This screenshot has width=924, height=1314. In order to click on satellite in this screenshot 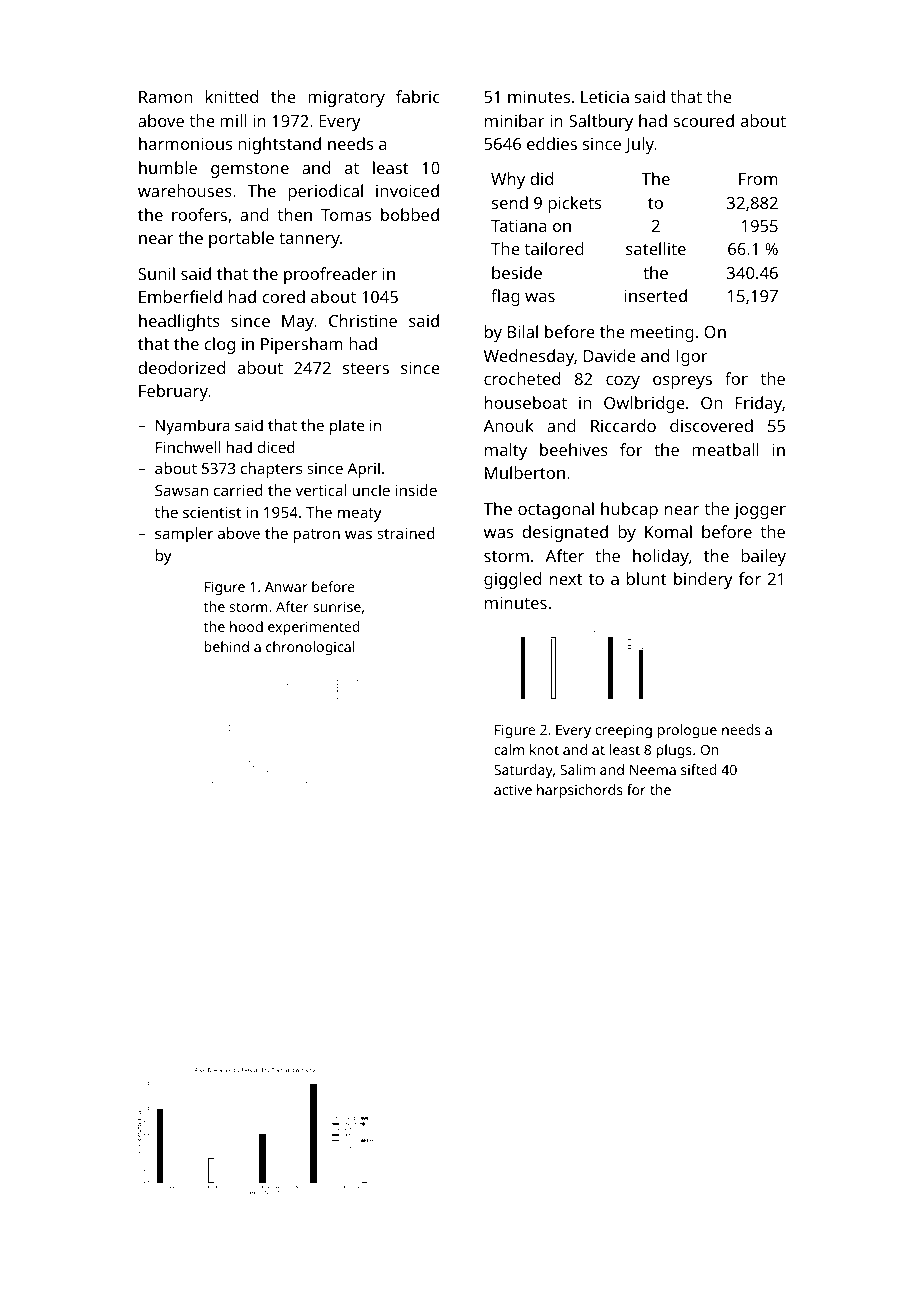, I will do `click(656, 248)`.
